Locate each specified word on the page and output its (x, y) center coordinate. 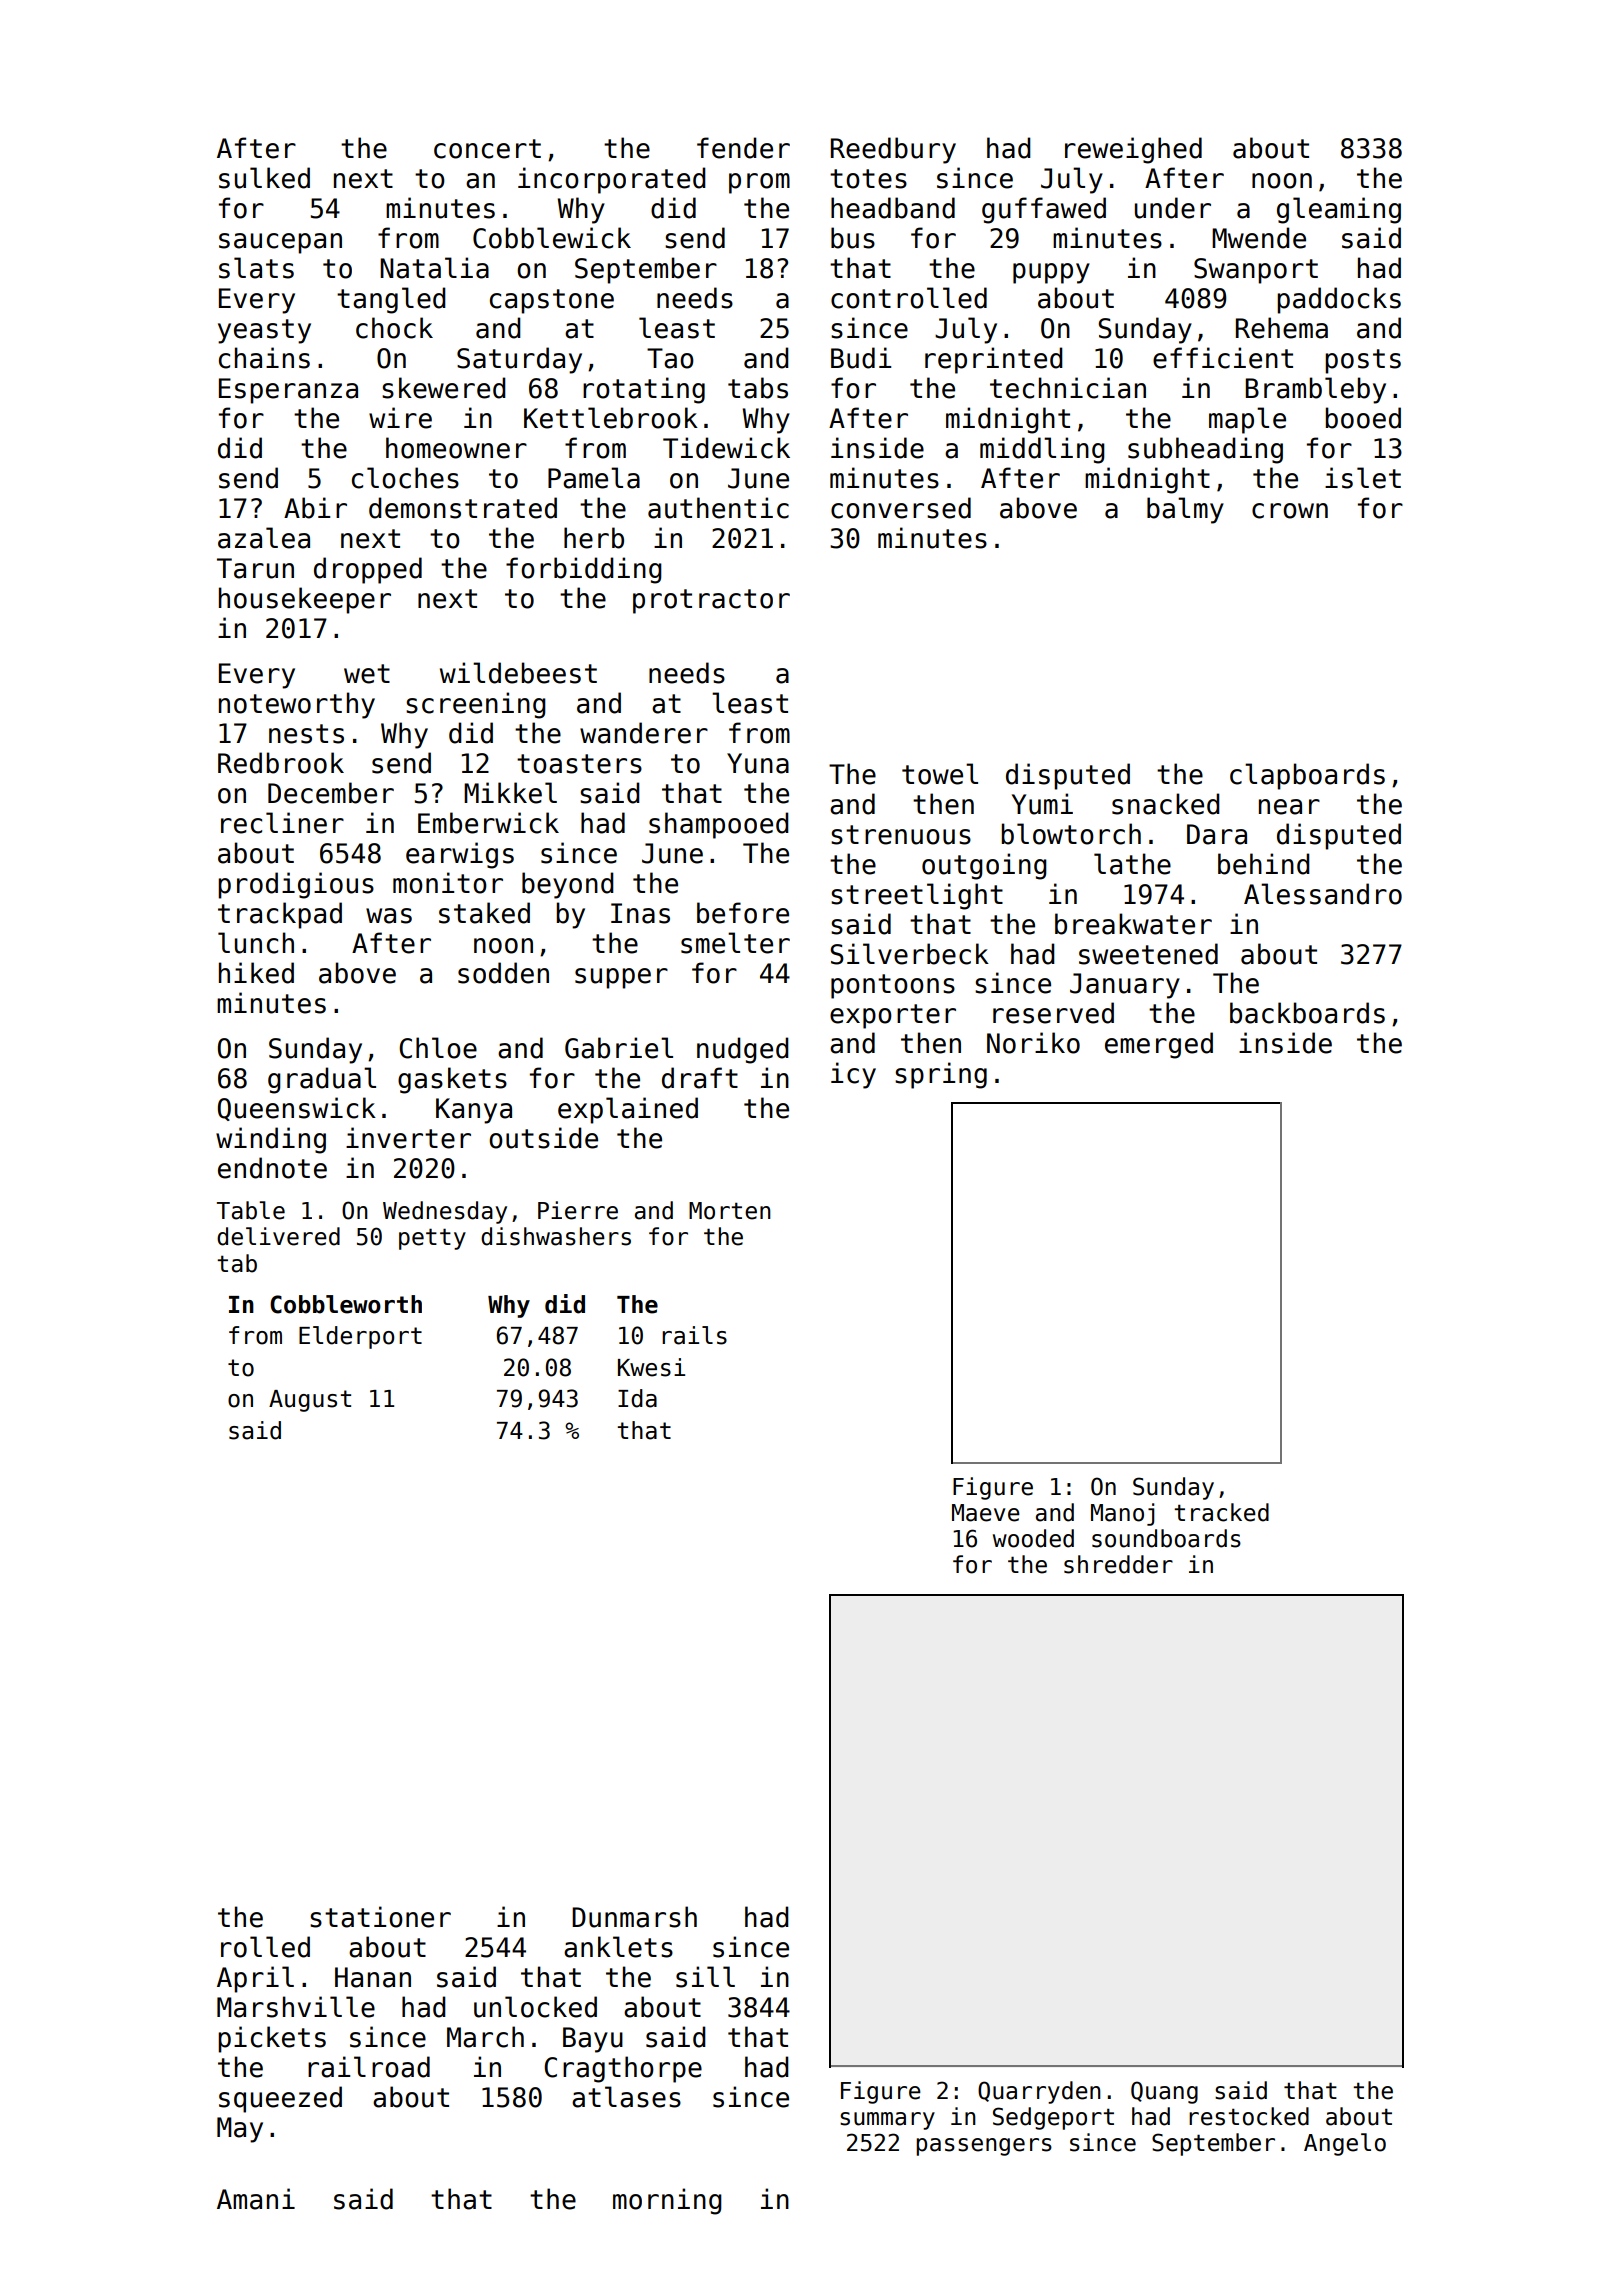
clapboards (1307, 776)
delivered (278, 1236)
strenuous (901, 835)
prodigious (296, 885)
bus (853, 238)
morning (667, 2201)
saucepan (280, 243)
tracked (1221, 1512)
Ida (637, 1398)
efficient (1223, 358)
